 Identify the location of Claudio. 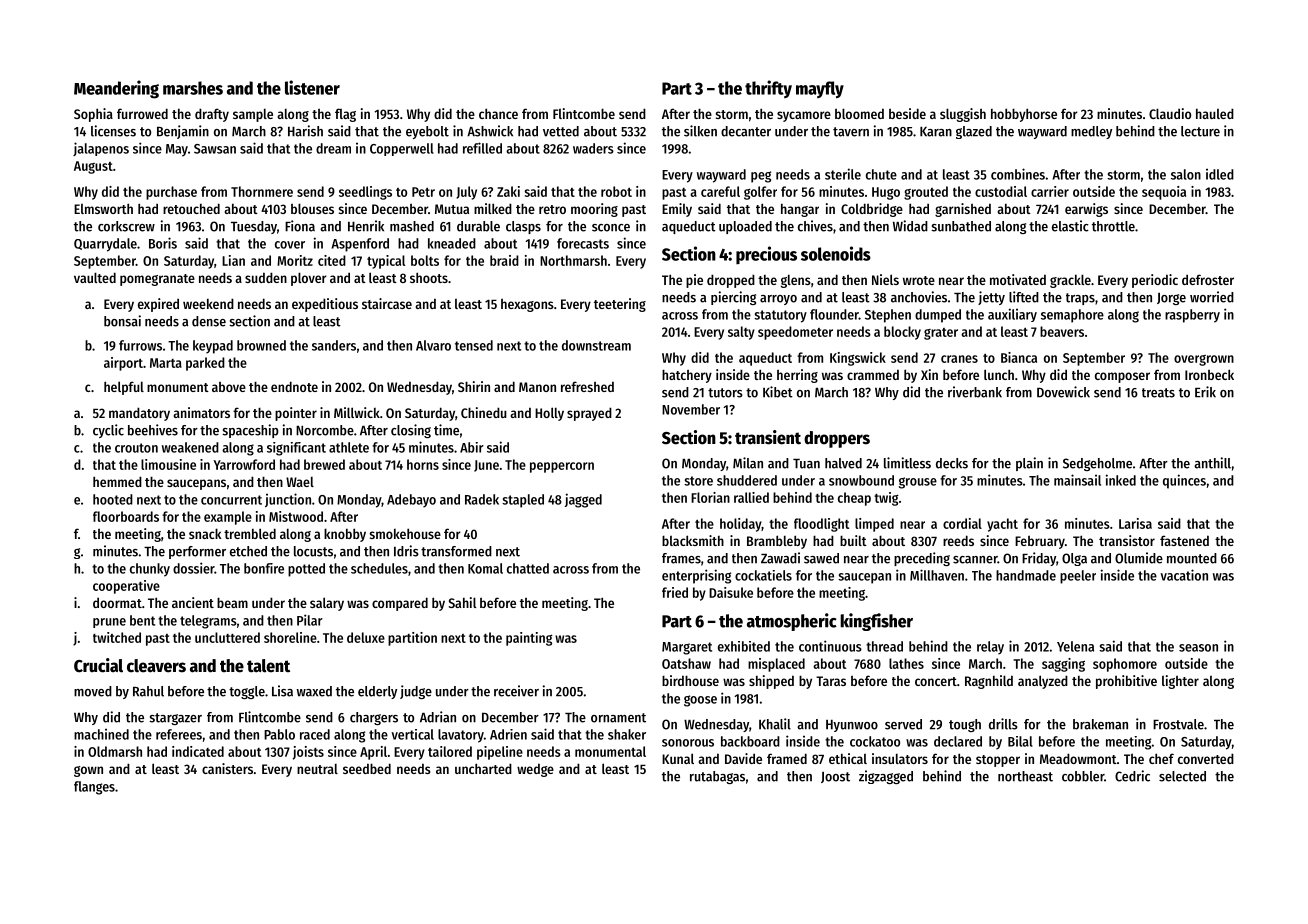
(1170, 113).
